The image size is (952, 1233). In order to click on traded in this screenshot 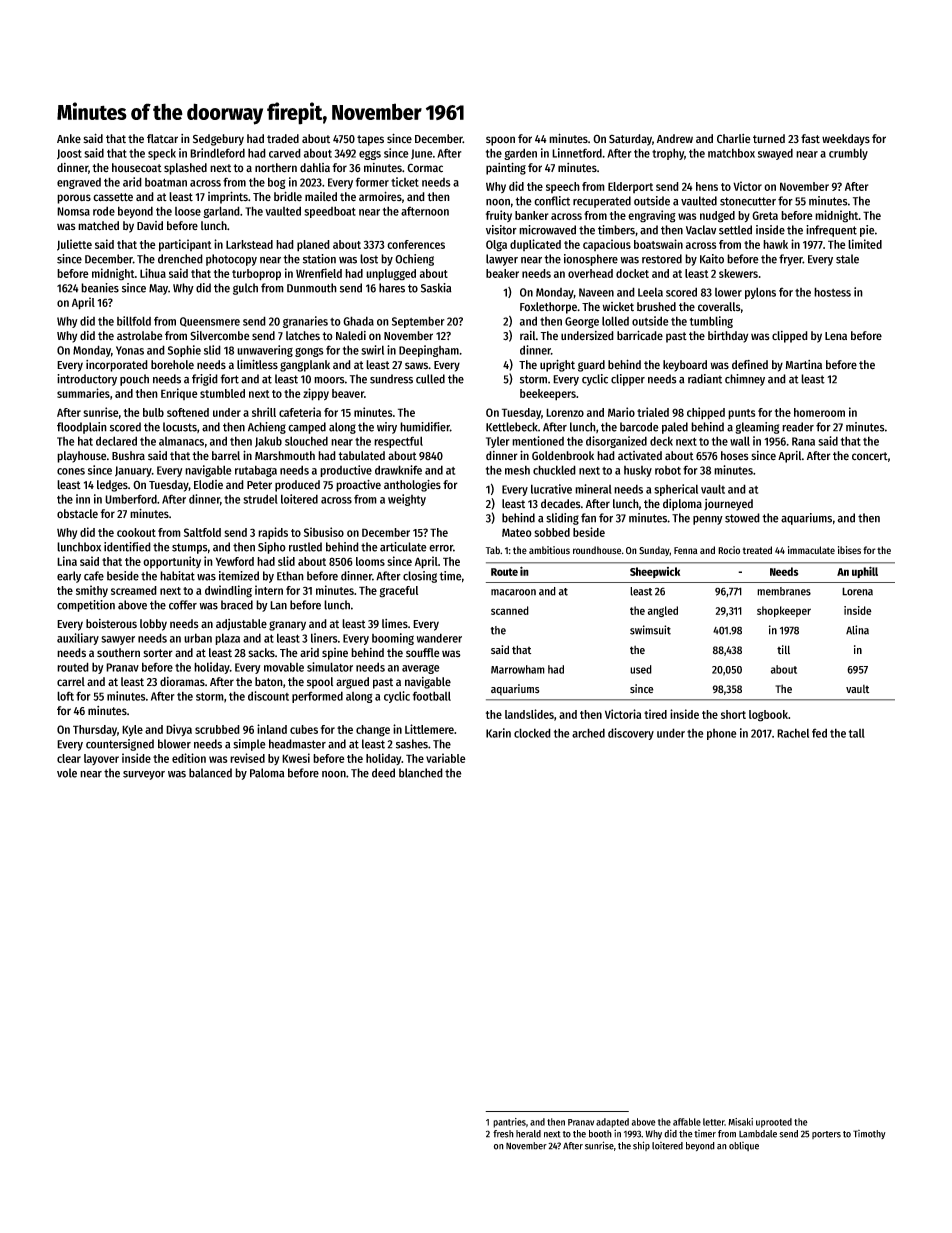, I will do `click(283, 139)`.
